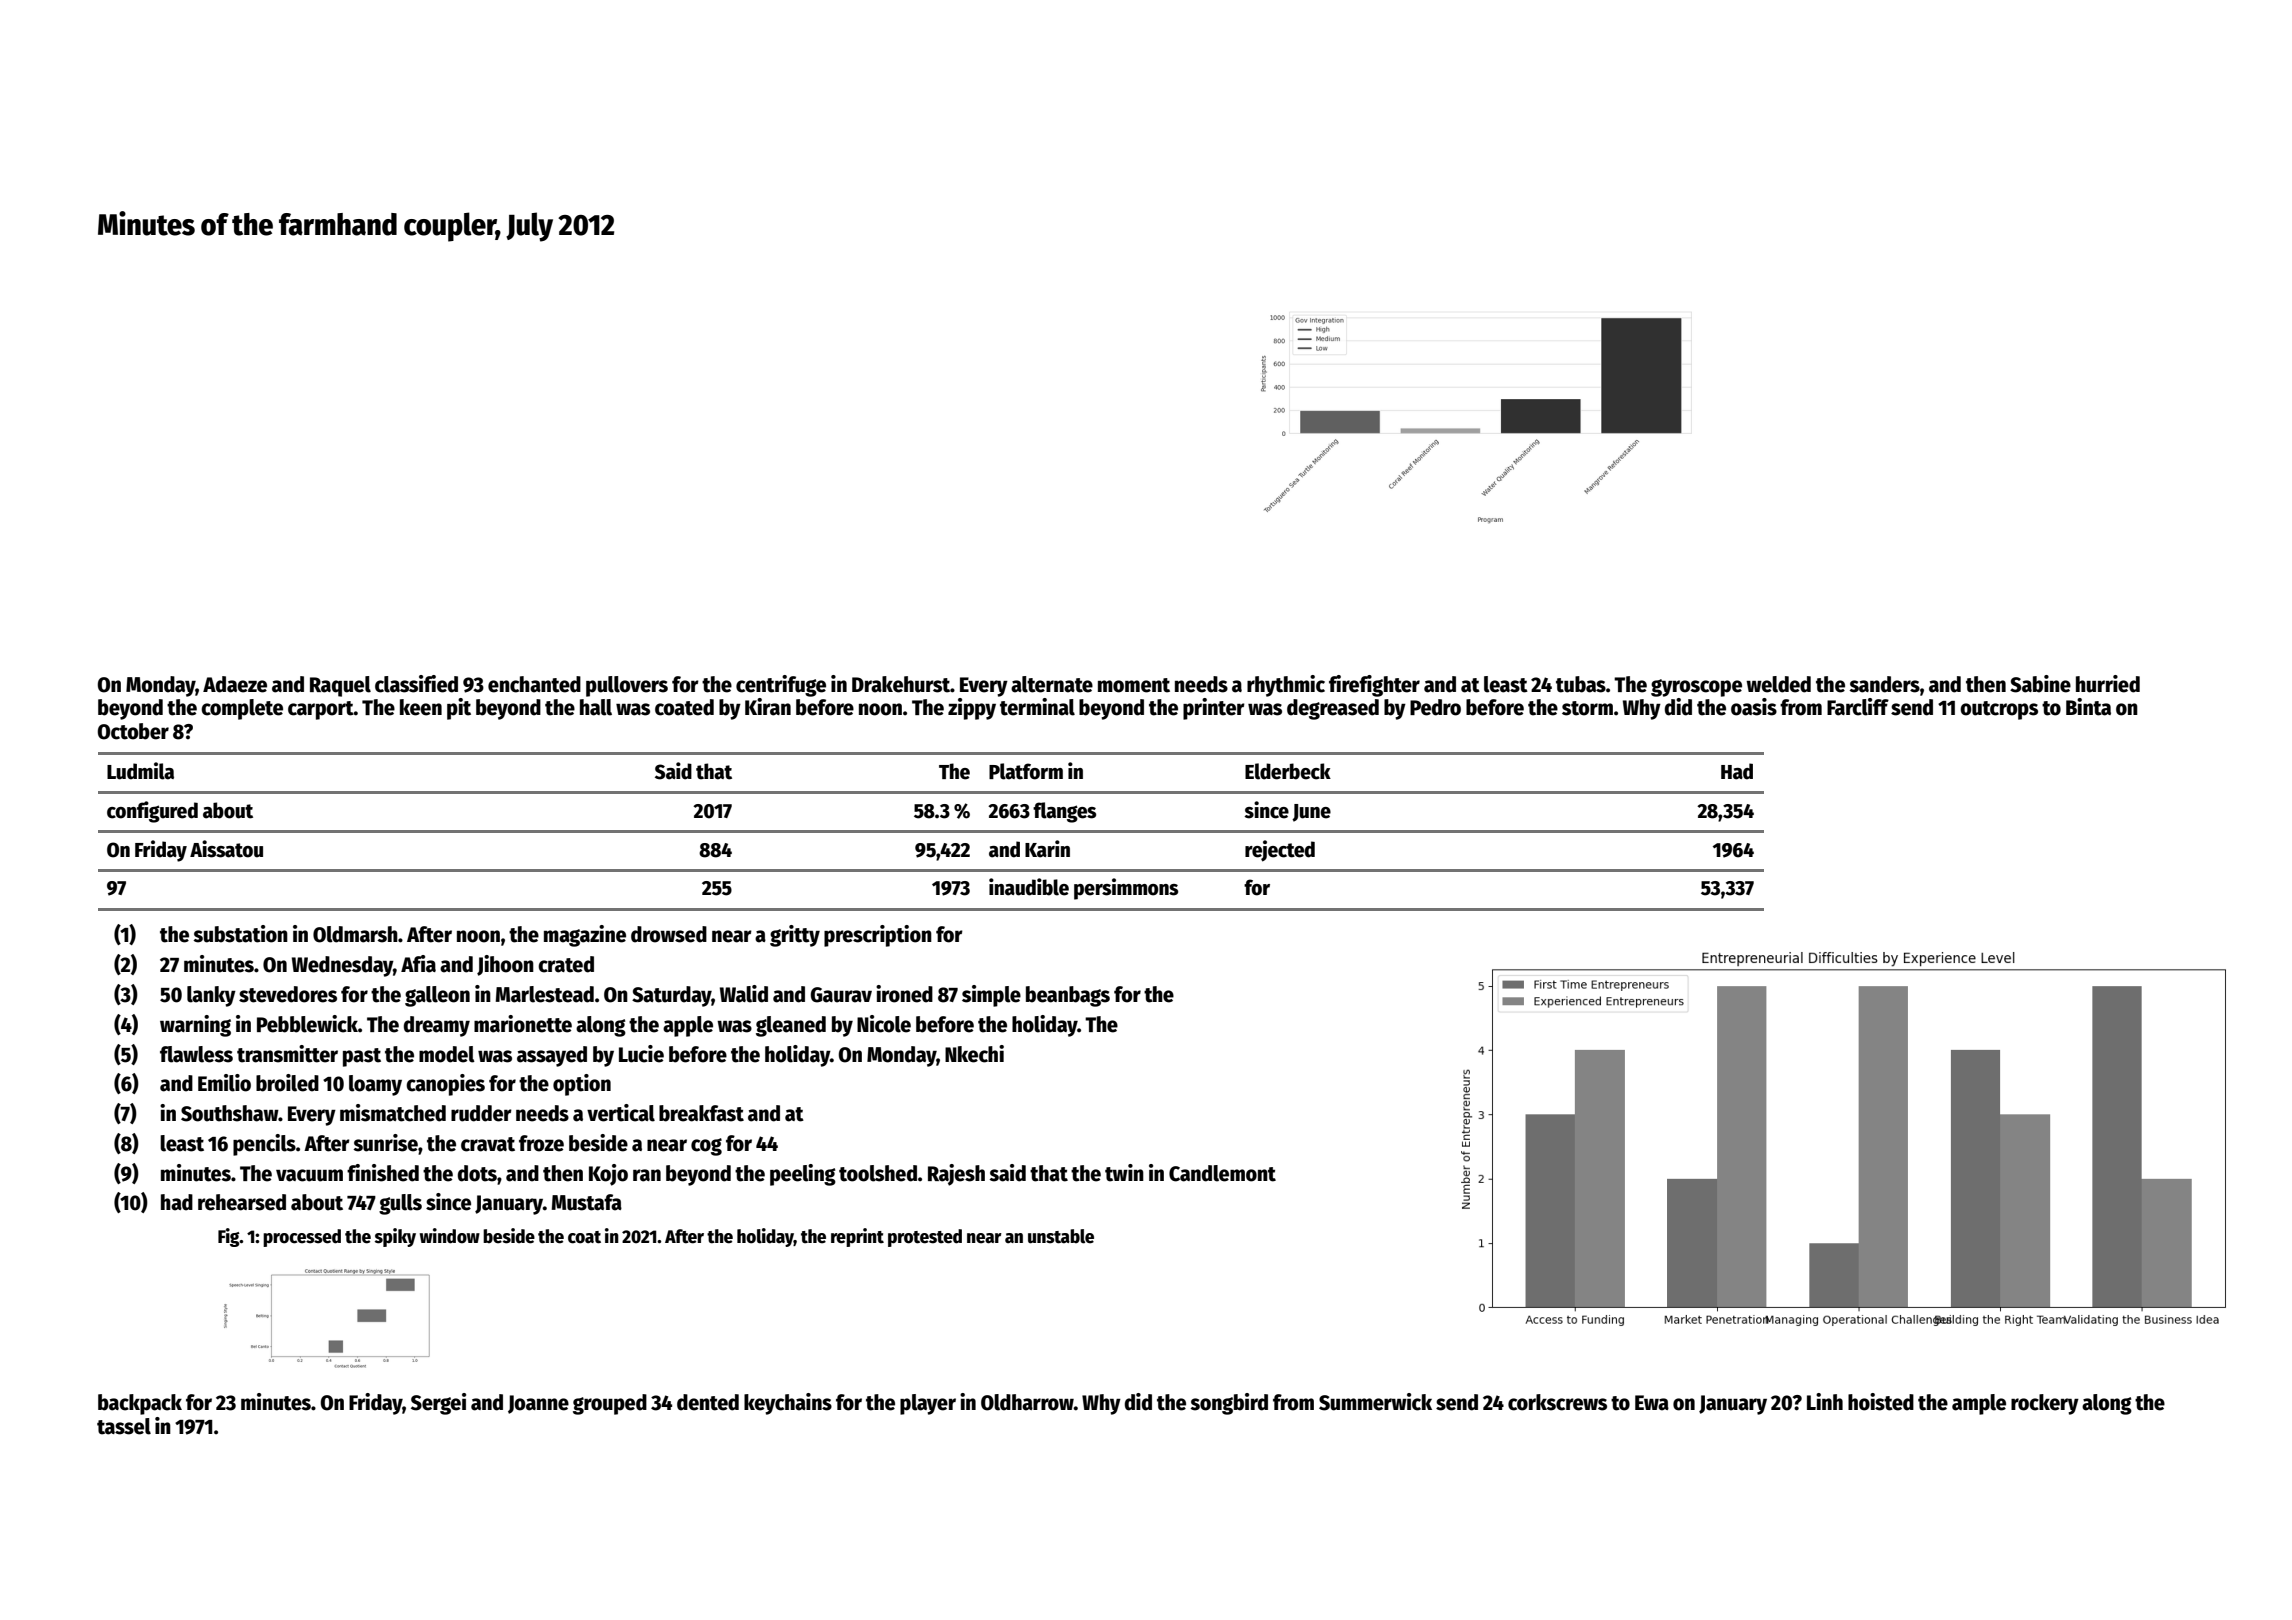 The width and height of the document is (2292, 1620). I want to click on persimmons, so click(1126, 889).
